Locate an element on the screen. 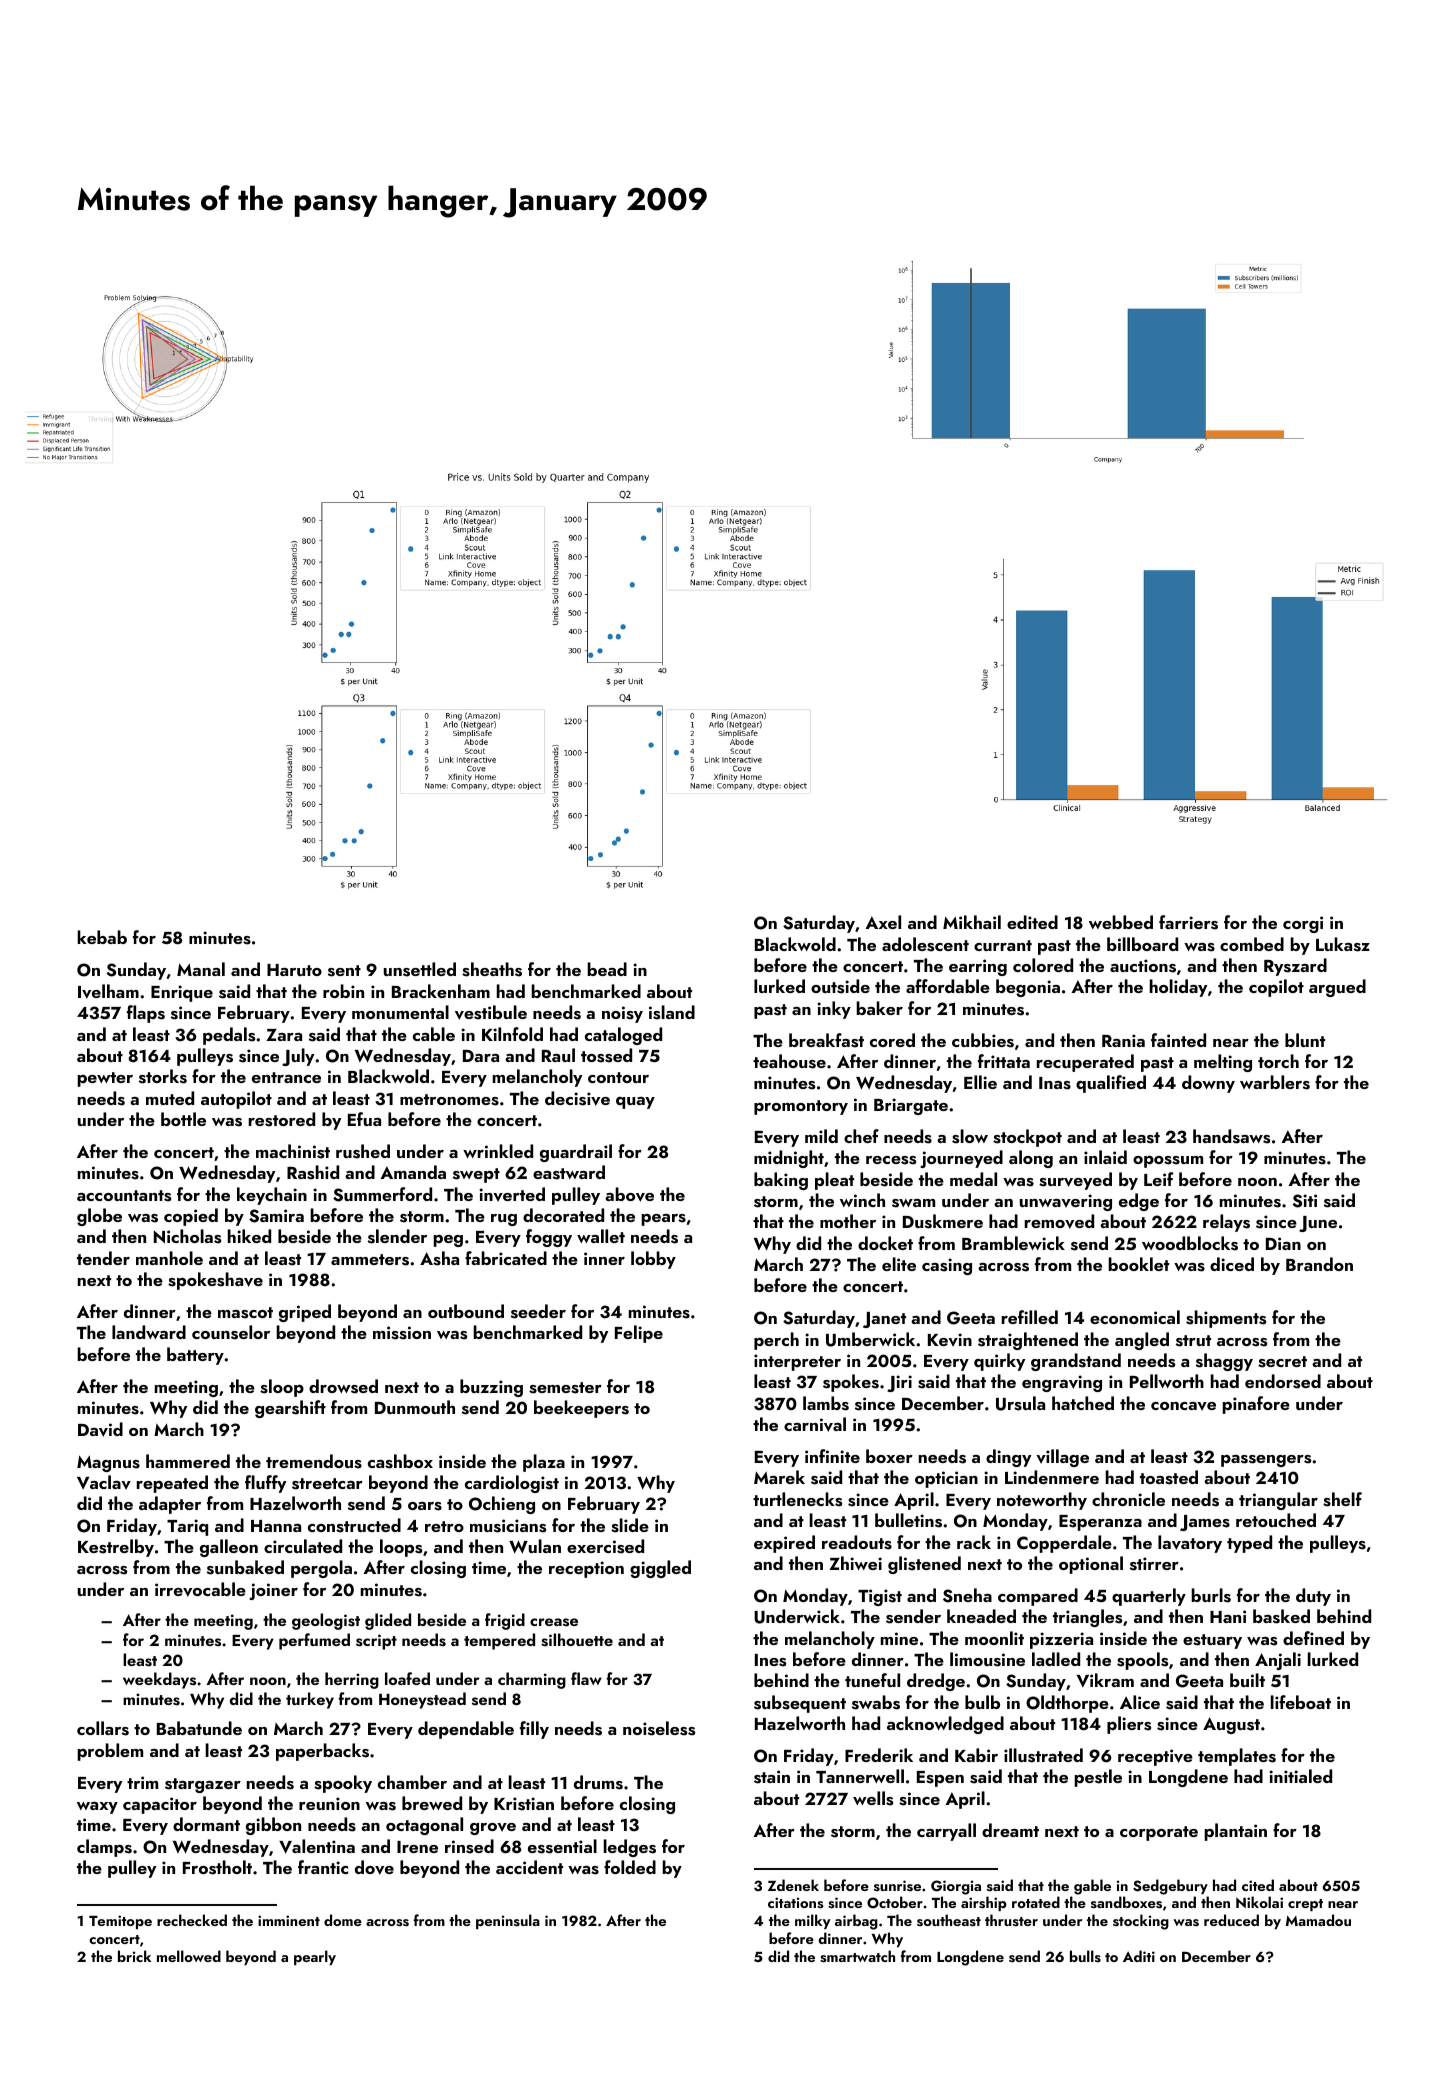  pinafore is located at coordinates (1256, 1405).
